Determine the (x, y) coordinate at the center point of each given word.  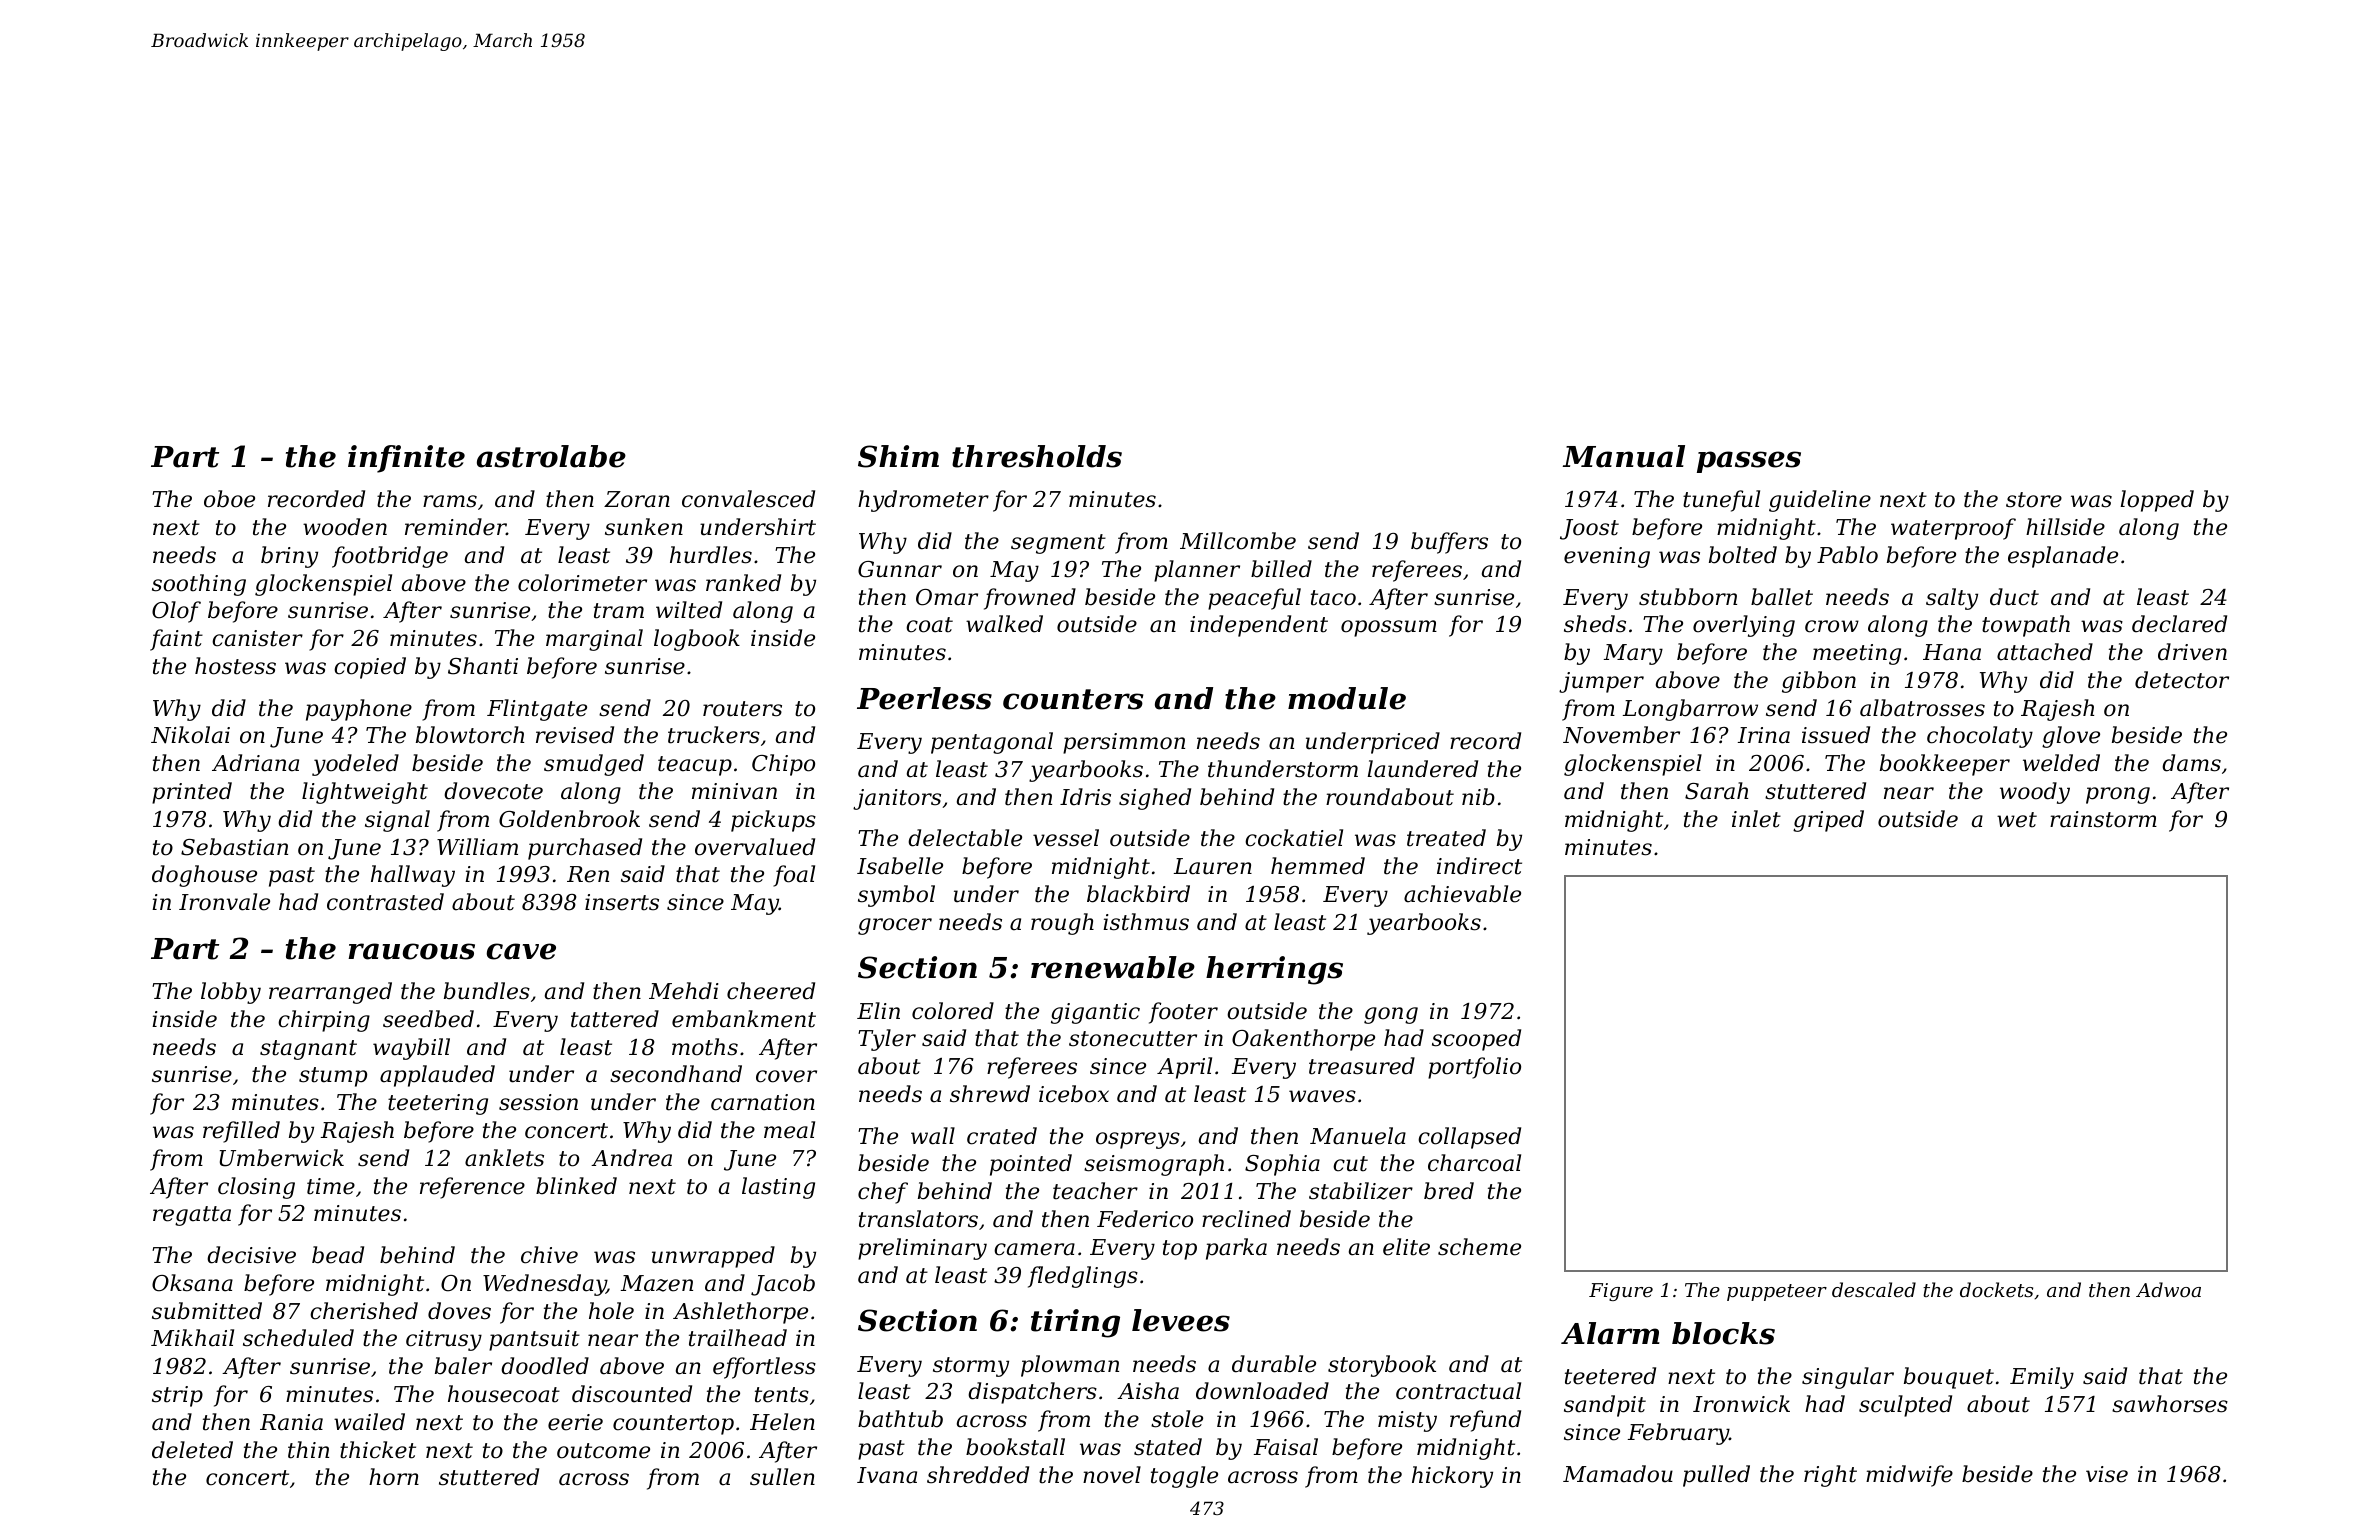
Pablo (1847, 555)
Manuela (1358, 1136)
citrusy (444, 1340)
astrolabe (551, 456)
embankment (744, 1019)
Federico (1145, 1219)
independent (1259, 626)
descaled (1874, 1289)
